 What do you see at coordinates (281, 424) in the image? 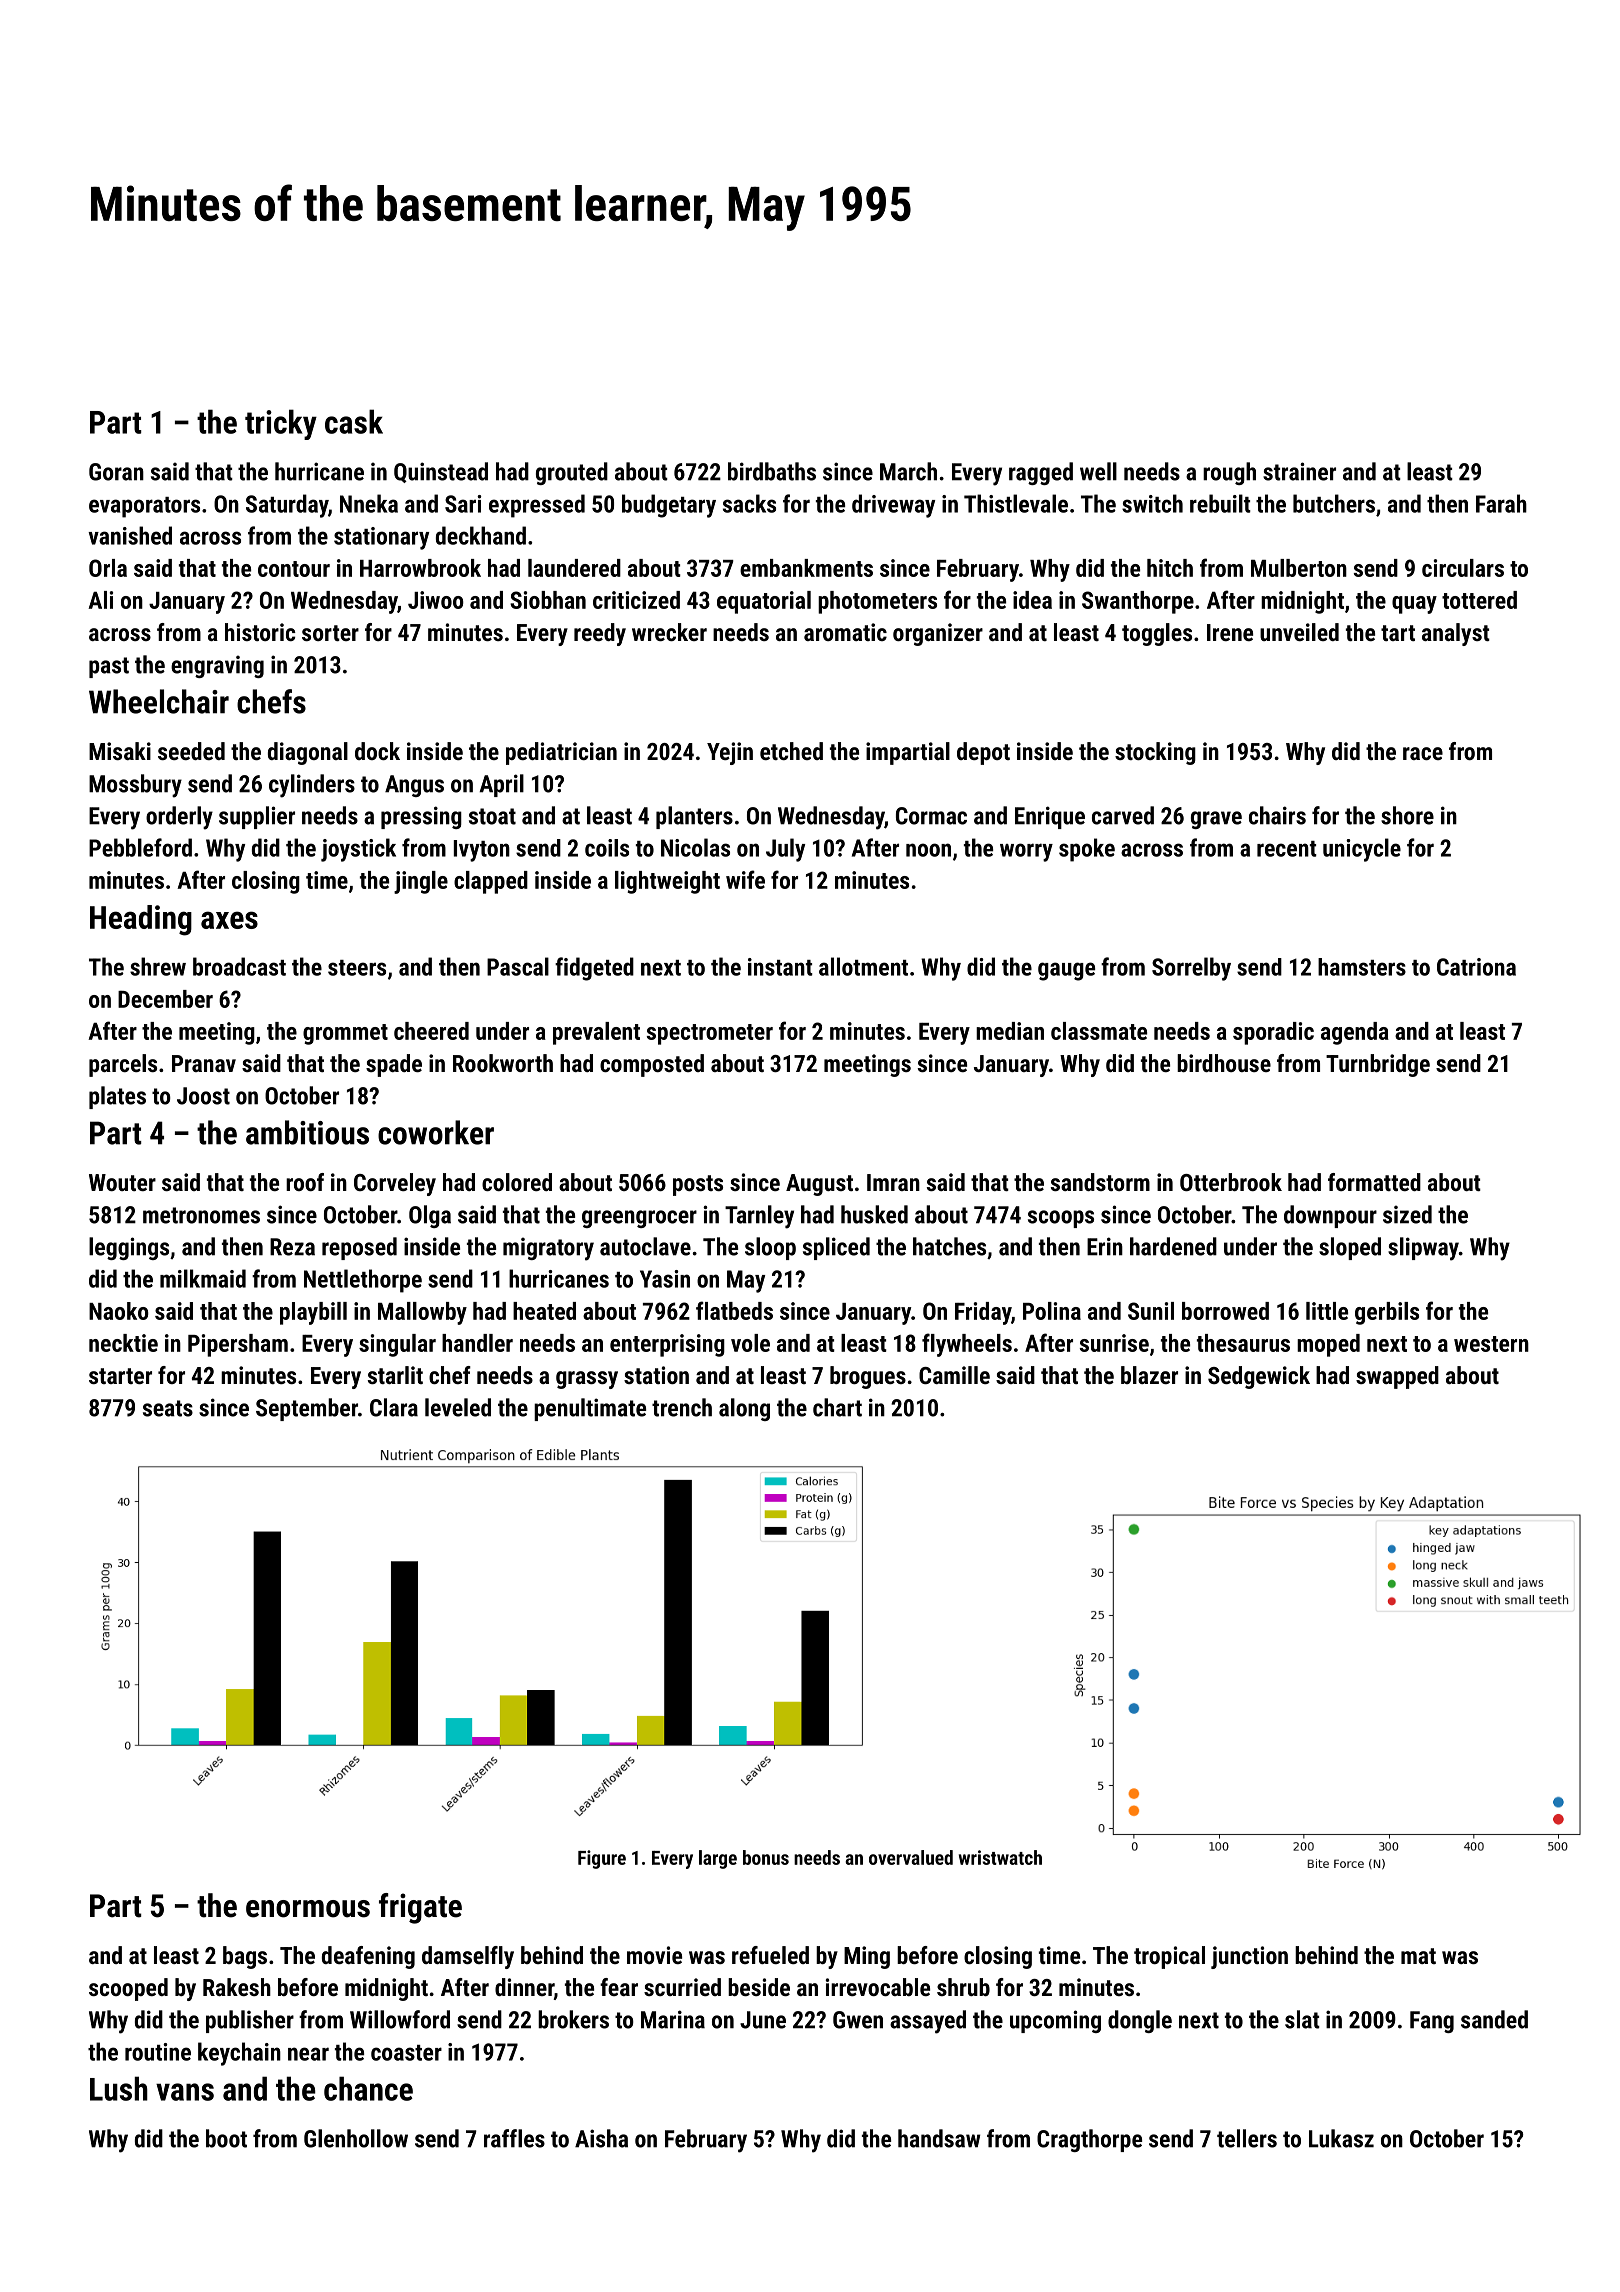
I see `tricky` at bounding box center [281, 424].
